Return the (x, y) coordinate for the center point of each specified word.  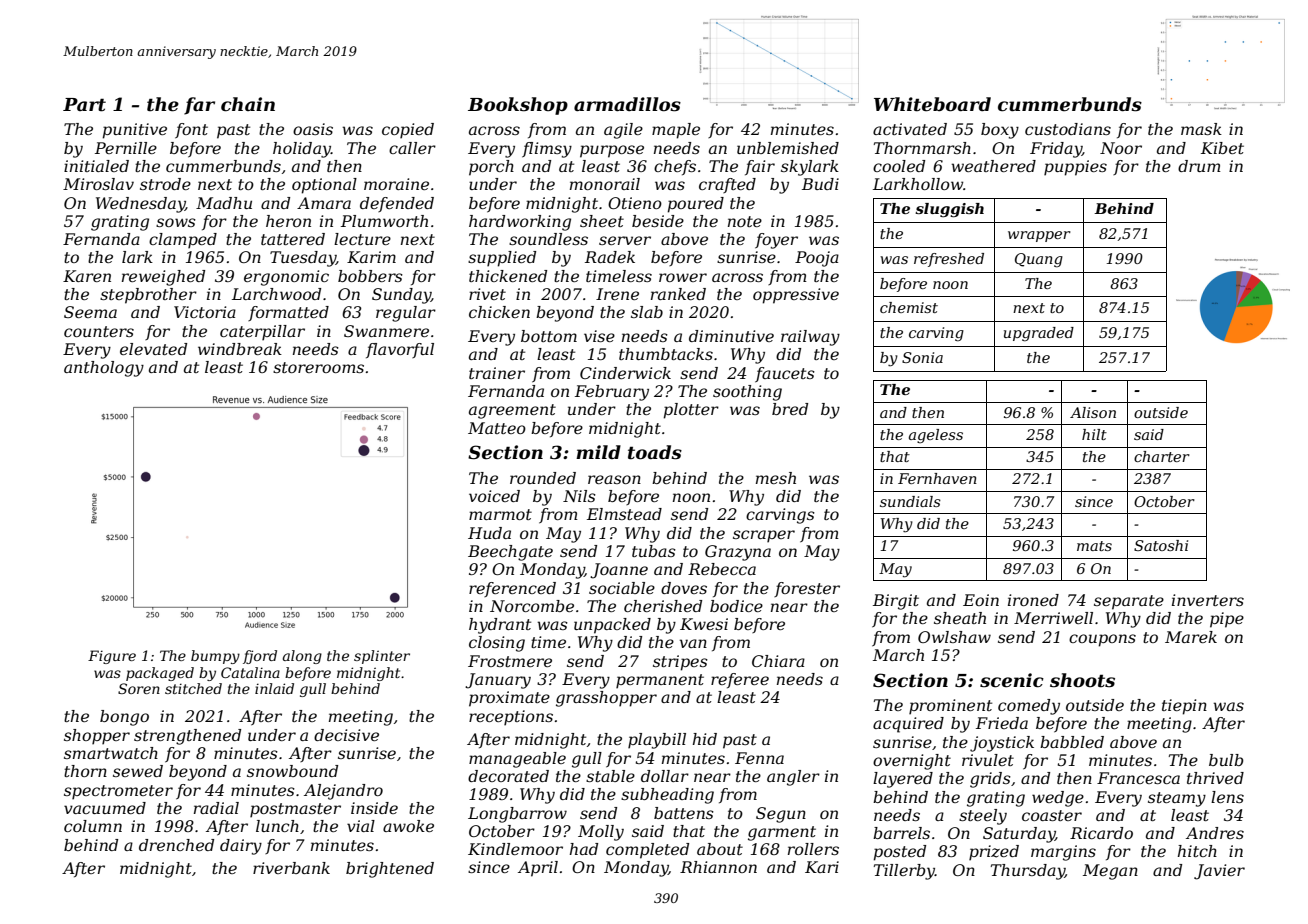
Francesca (1138, 778)
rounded (543, 478)
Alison (1093, 412)
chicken (499, 312)
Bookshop (518, 106)
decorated (508, 776)
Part (84, 105)
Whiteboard (932, 104)
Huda (489, 533)
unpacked (612, 626)
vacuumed (105, 808)
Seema (90, 312)
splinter (382, 657)
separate (1129, 602)
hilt (1094, 434)
